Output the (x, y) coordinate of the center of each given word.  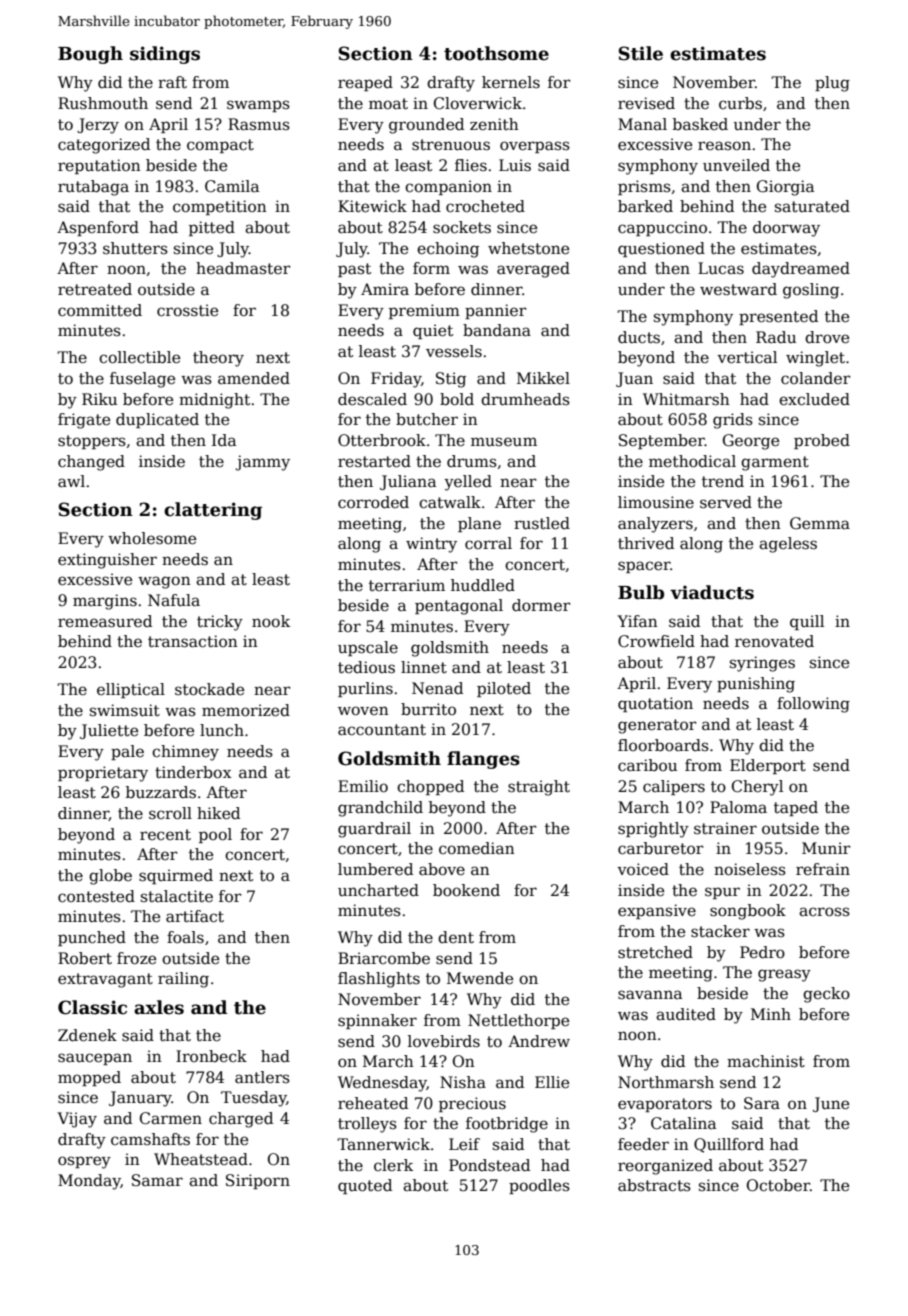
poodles (539, 1186)
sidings (165, 55)
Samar (157, 1180)
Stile (641, 53)
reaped (365, 83)
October (778, 1185)
